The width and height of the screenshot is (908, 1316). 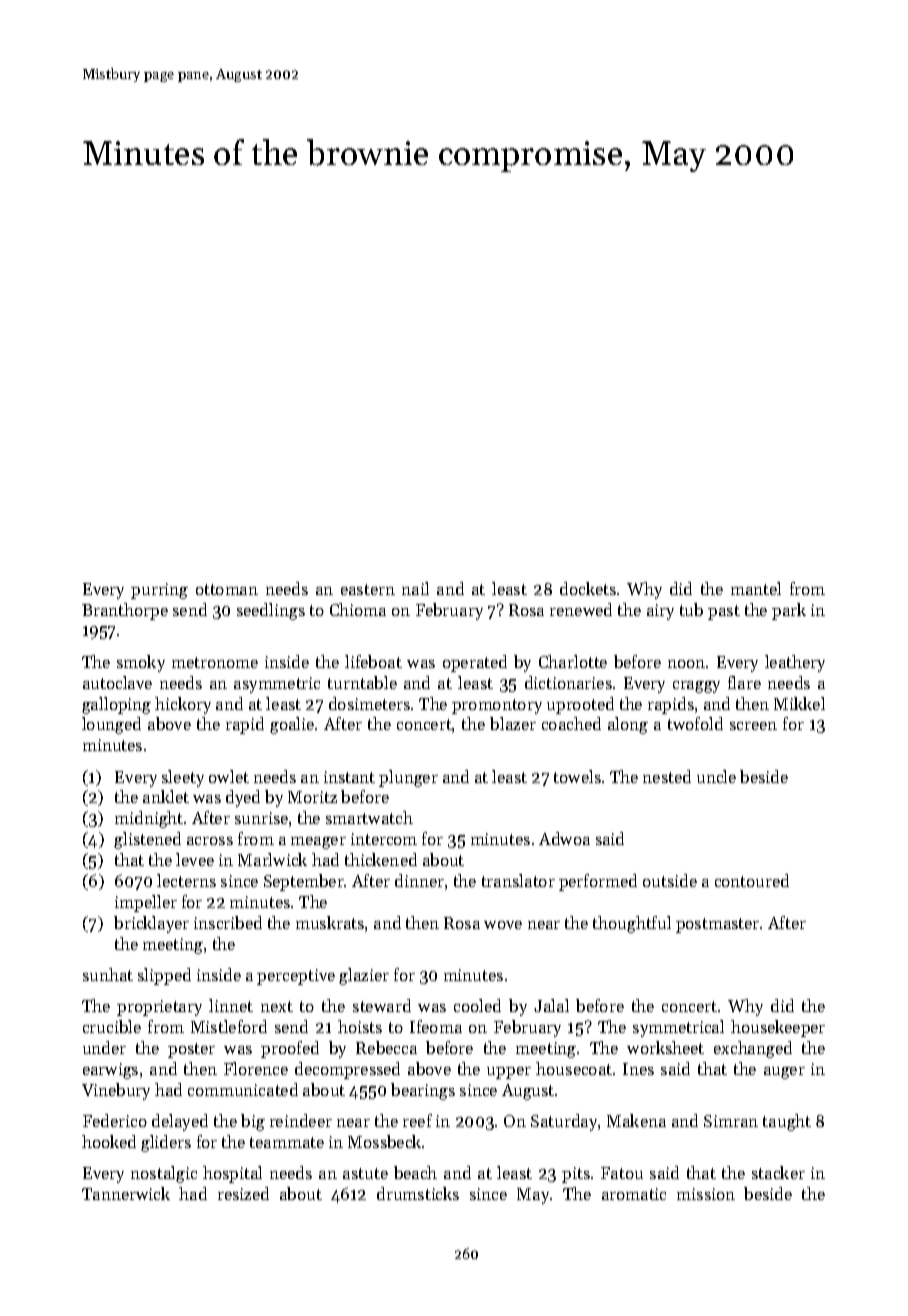 What do you see at coordinates (415, 588) in the screenshot?
I see `nail` at bounding box center [415, 588].
